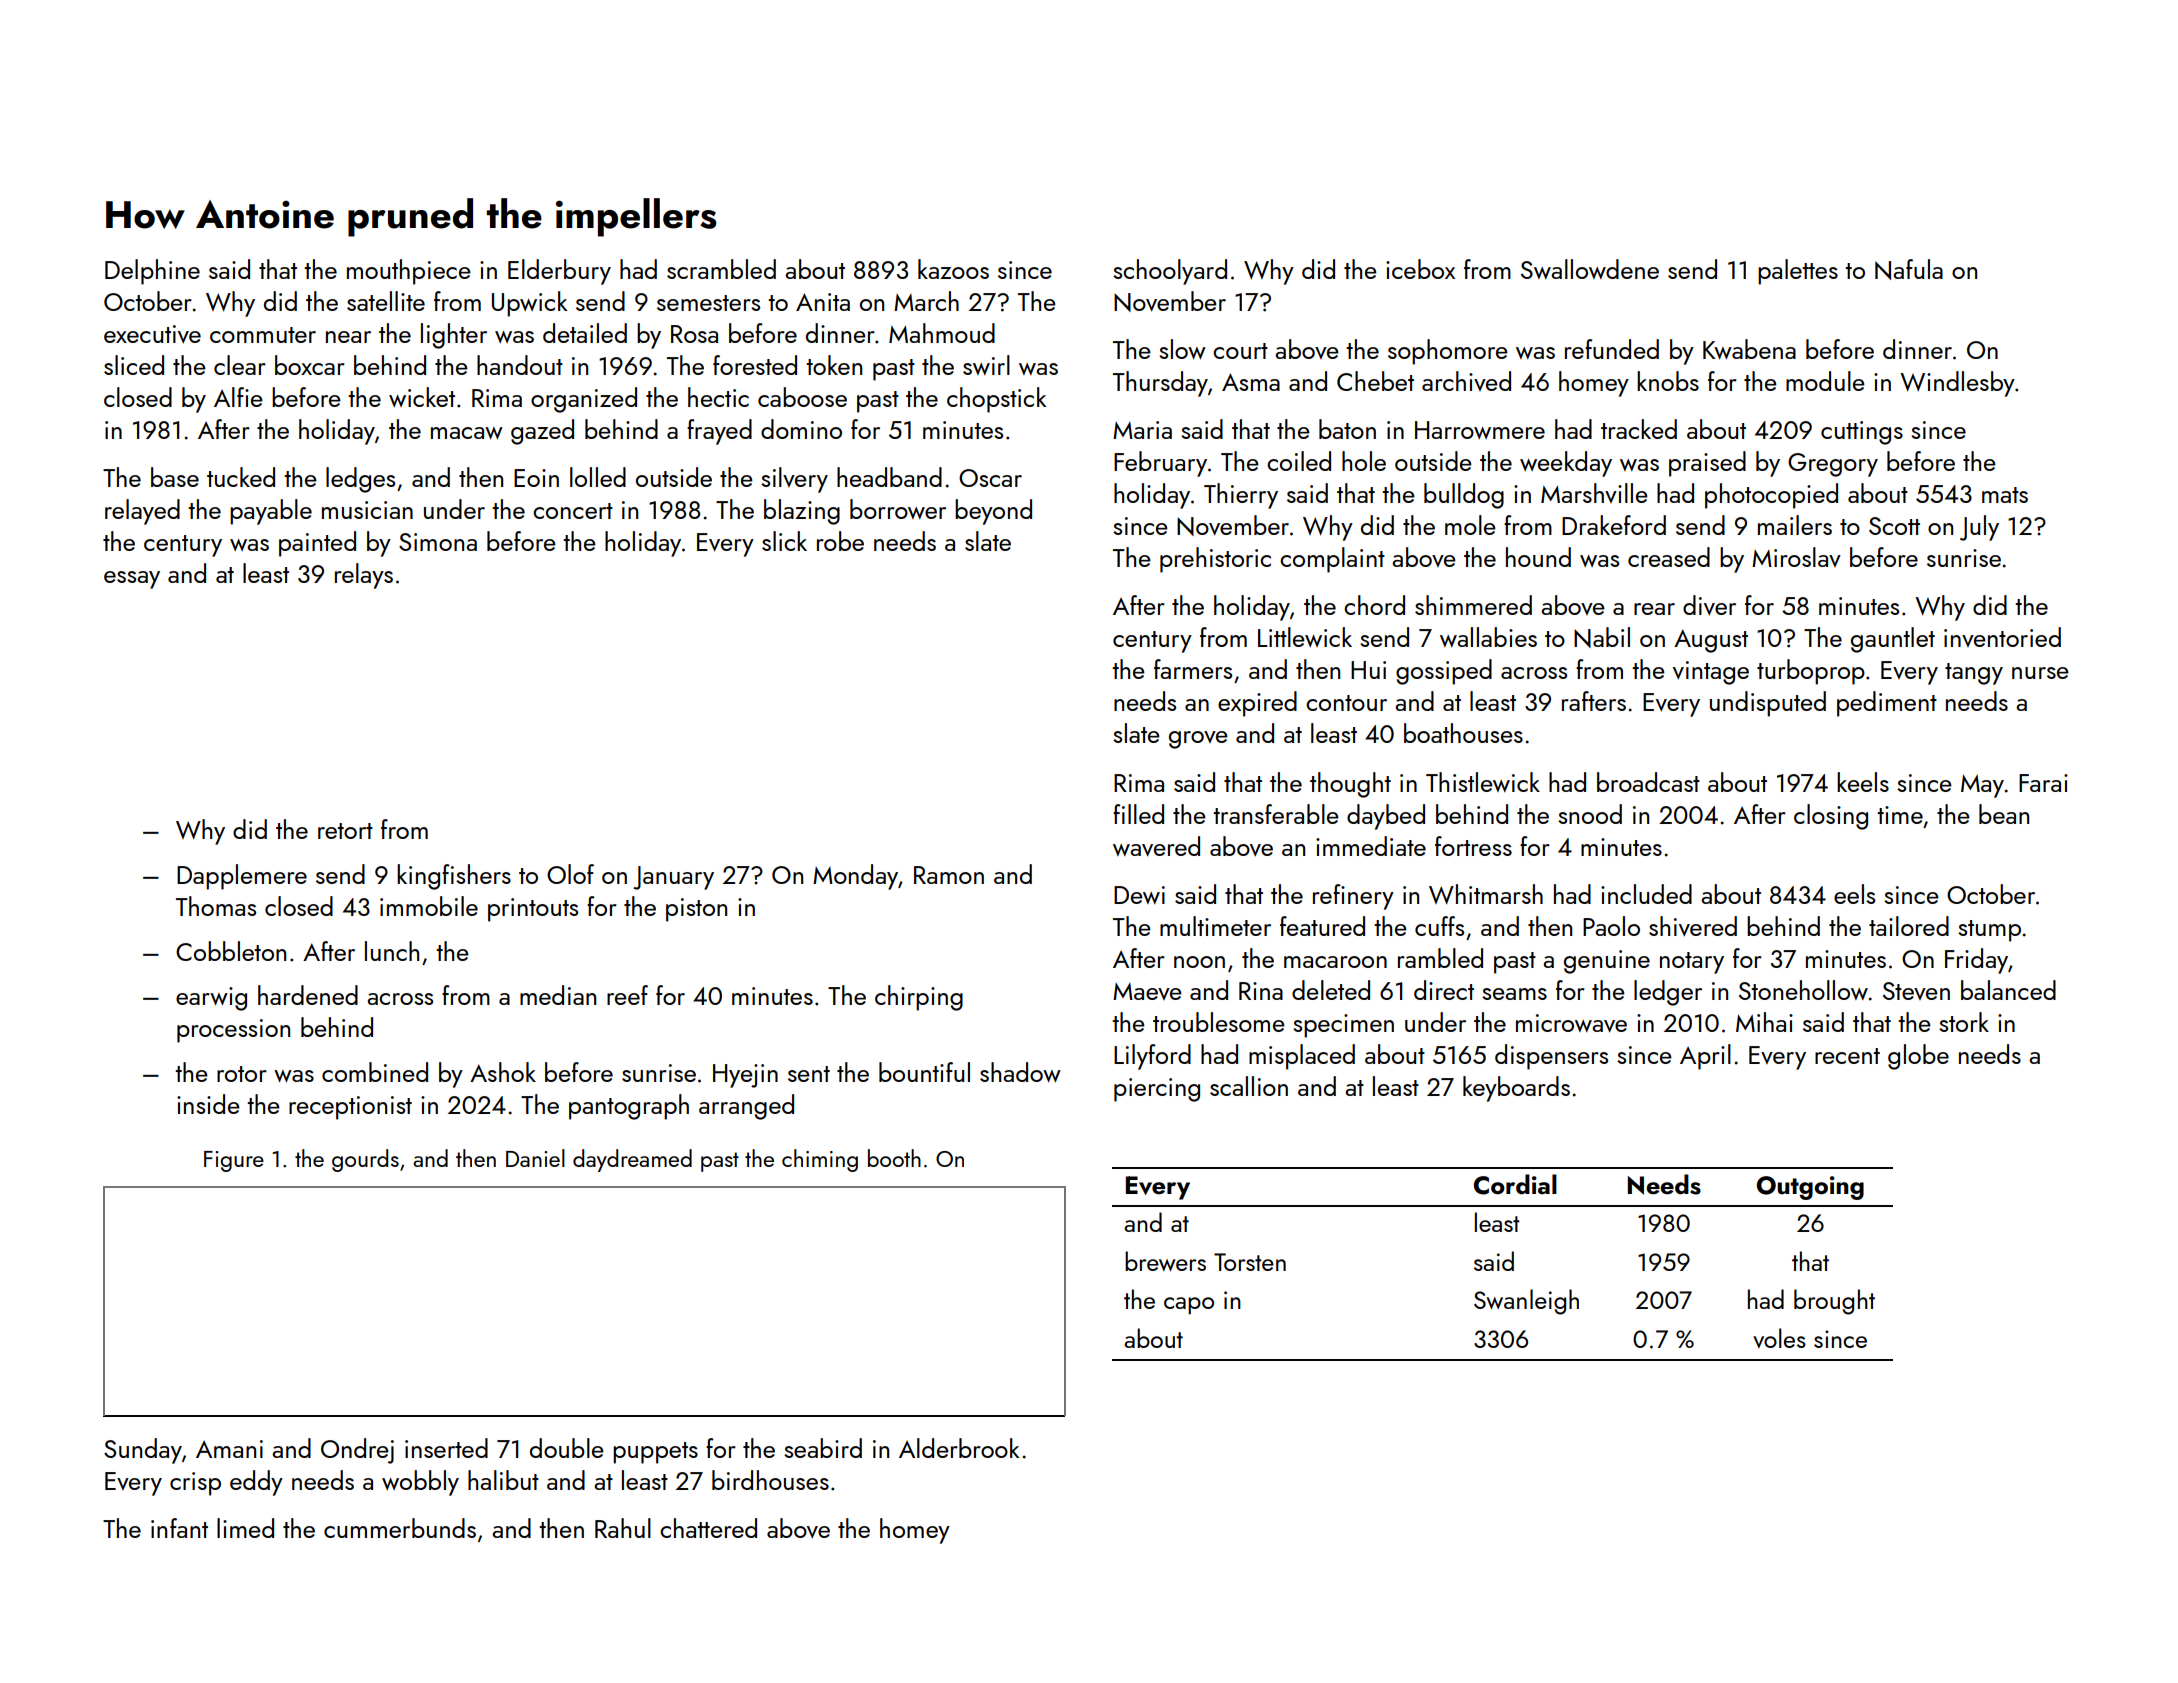  What do you see at coordinates (1810, 1188) in the screenshot?
I see `Outgoing` at bounding box center [1810, 1188].
